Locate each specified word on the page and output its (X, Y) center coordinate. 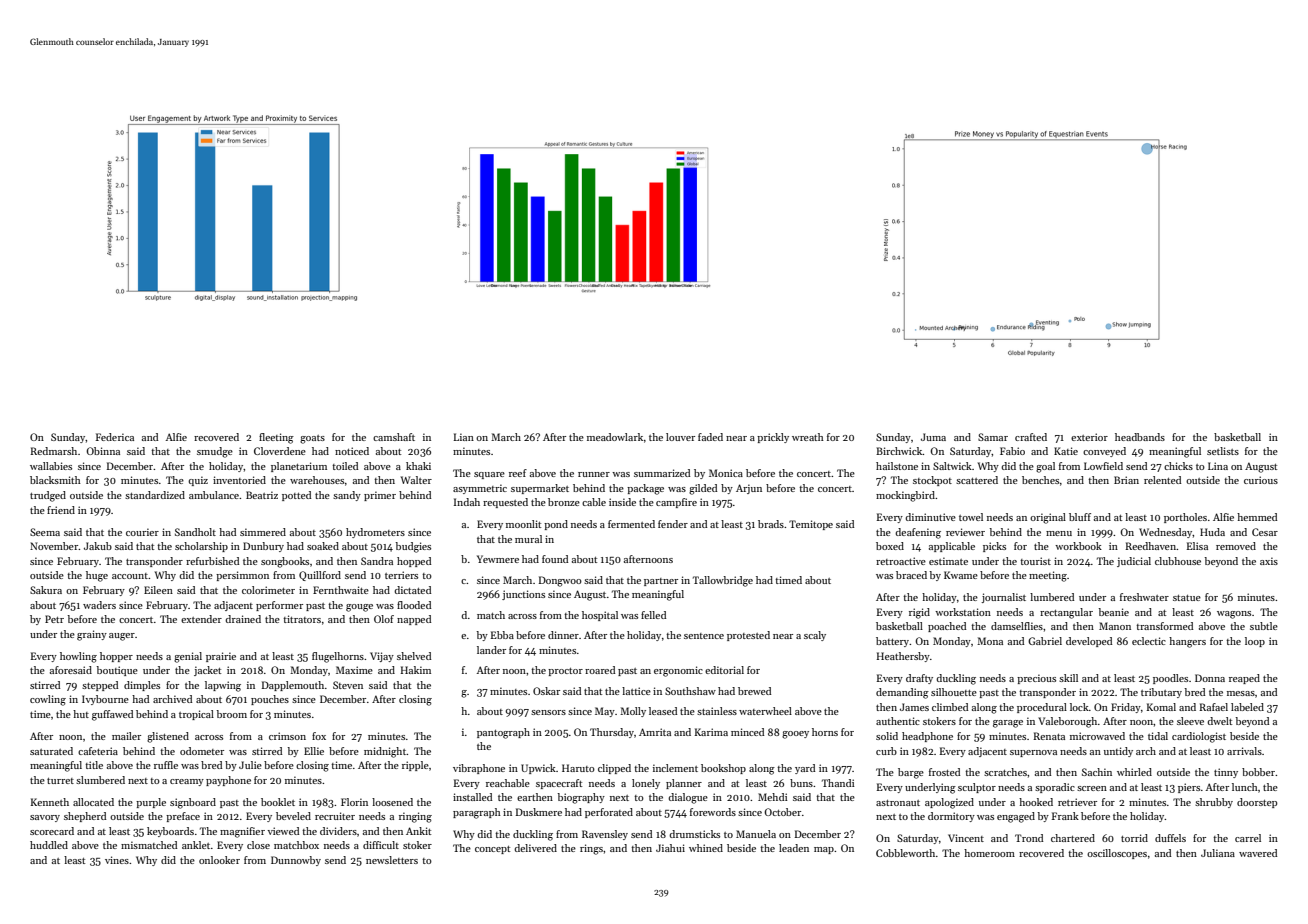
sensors (548, 712)
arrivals (1244, 751)
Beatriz (262, 495)
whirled (1134, 772)
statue (1187, 598)
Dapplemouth (293, 686)
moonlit (523, 524)
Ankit (418, 831)
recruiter (335, 816)
